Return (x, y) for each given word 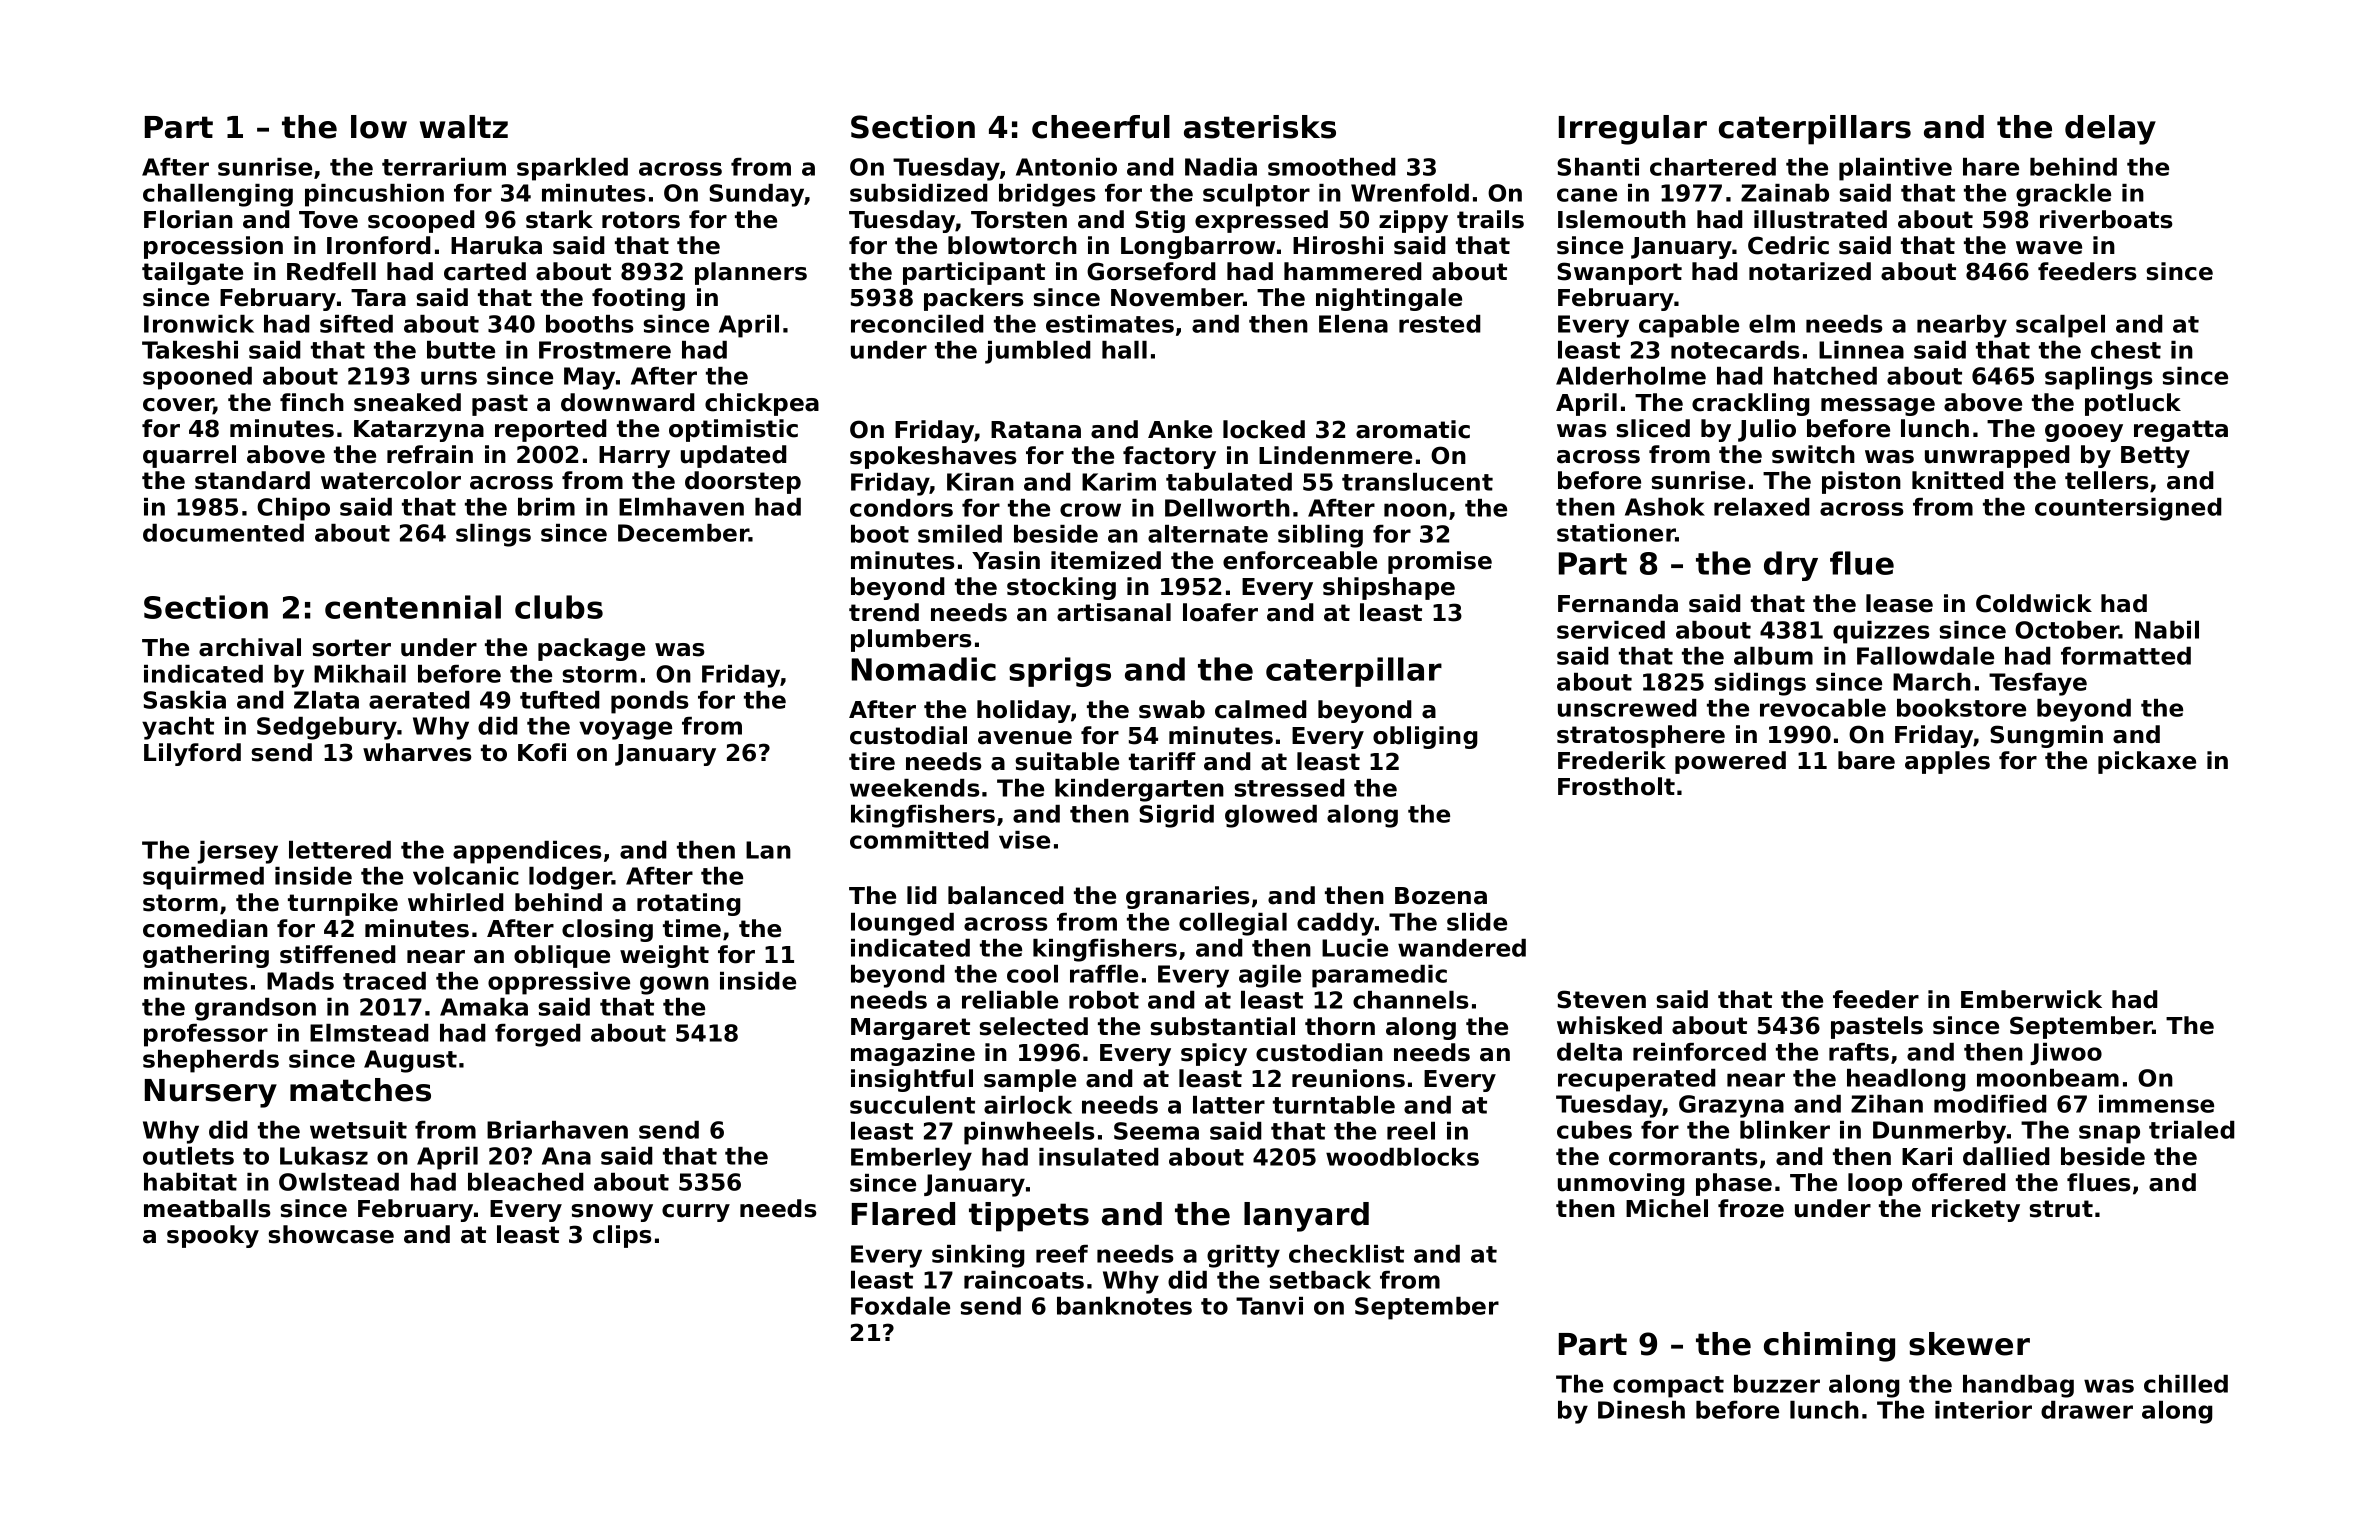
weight (664, 956)
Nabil (2167, 630)
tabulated (1229, 482)
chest (2126, 350)
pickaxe (2147, 762)
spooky (213, 1236)
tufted (560, 700)
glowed (1271, 816)
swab (1172, 709)
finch (312, 402)
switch (1813, 454)
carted (485, 271)
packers (973, 299)
